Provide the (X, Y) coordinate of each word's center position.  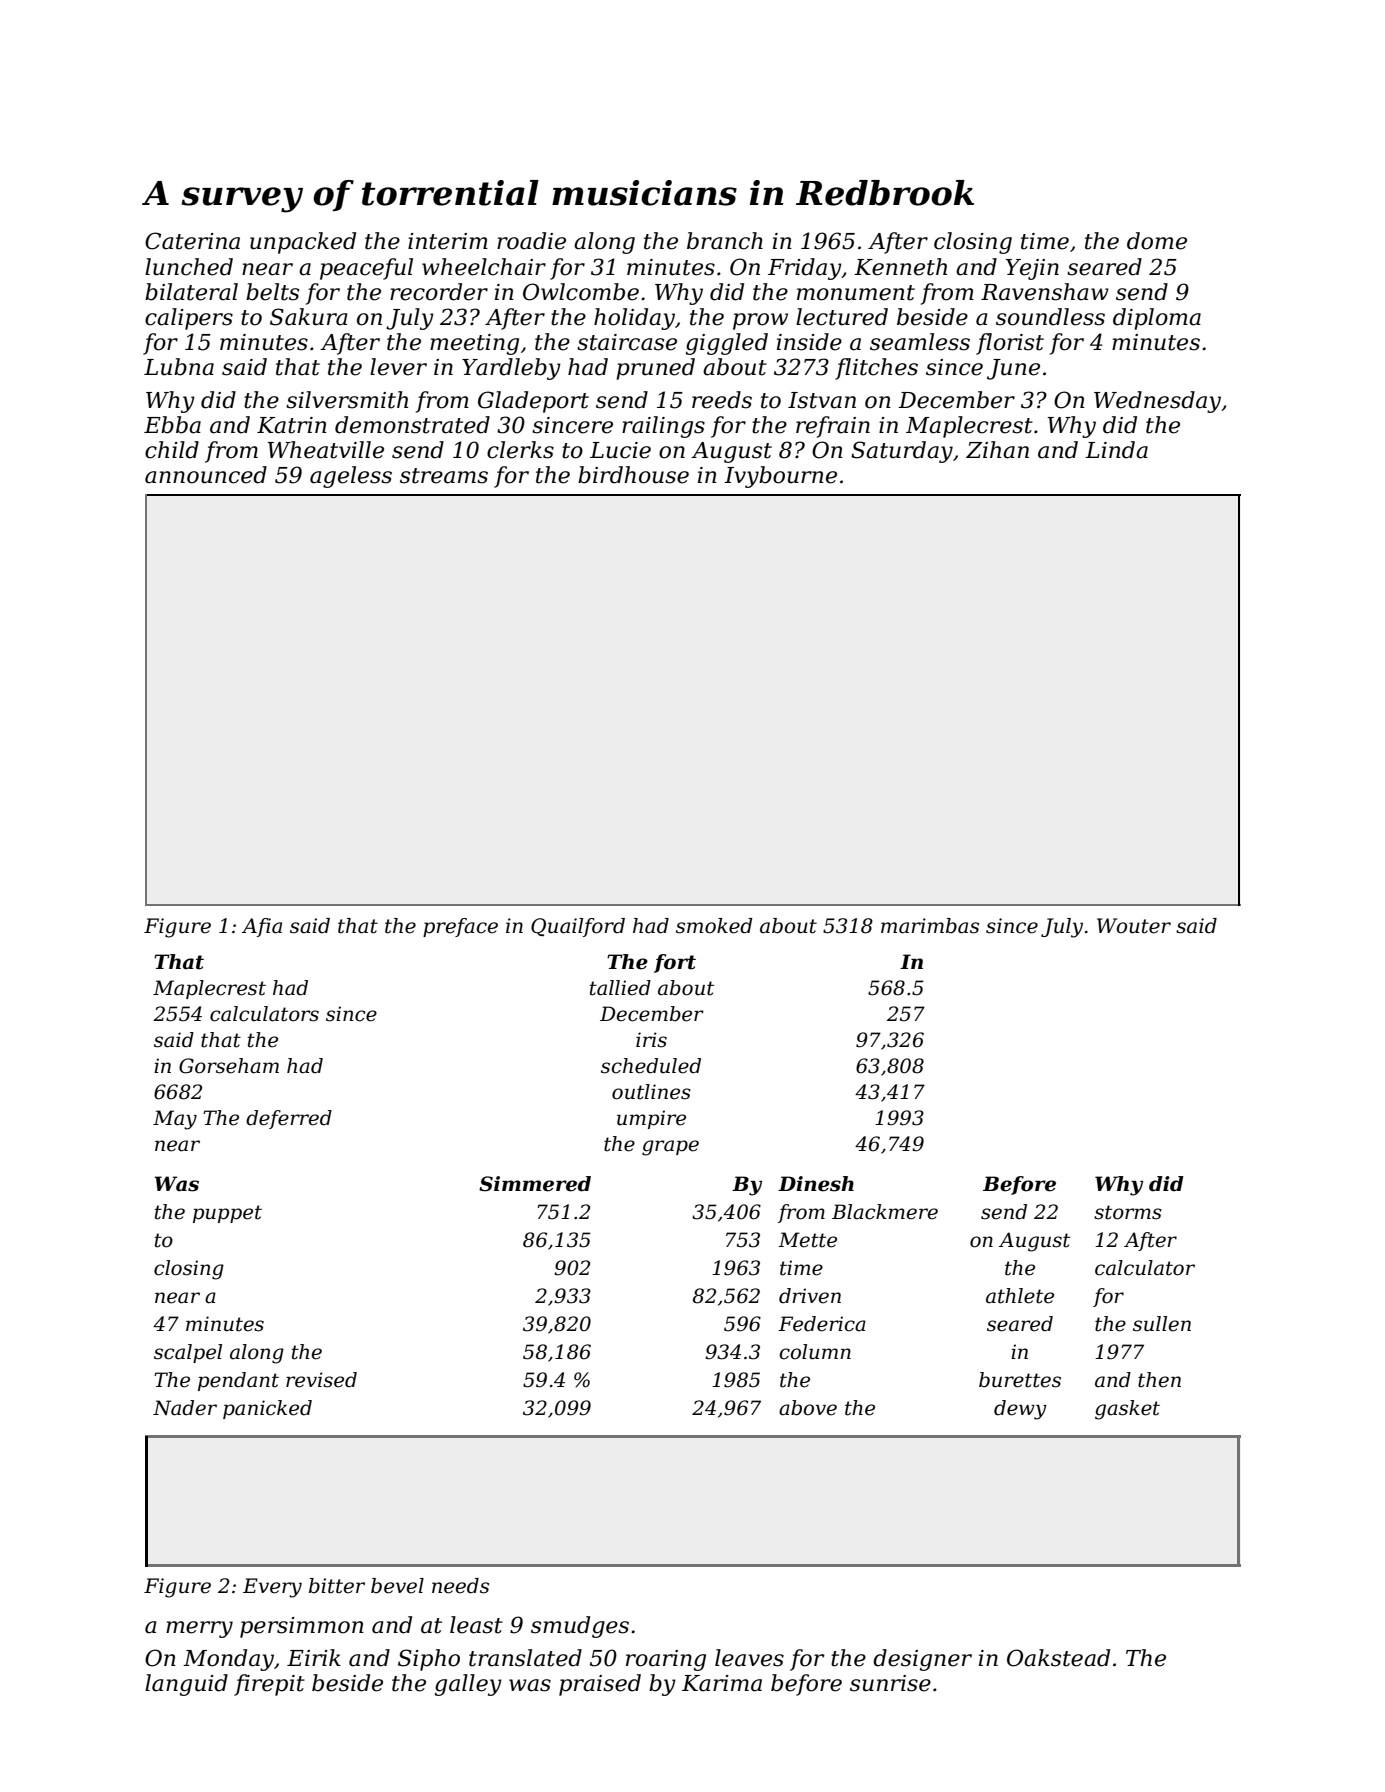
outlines (651, 1092)
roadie (531, 241)
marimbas (930, 926)
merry (199, 1629)
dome (1157, 241)
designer (922, 1660)
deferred (289, 1119)
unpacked (303, 243)
